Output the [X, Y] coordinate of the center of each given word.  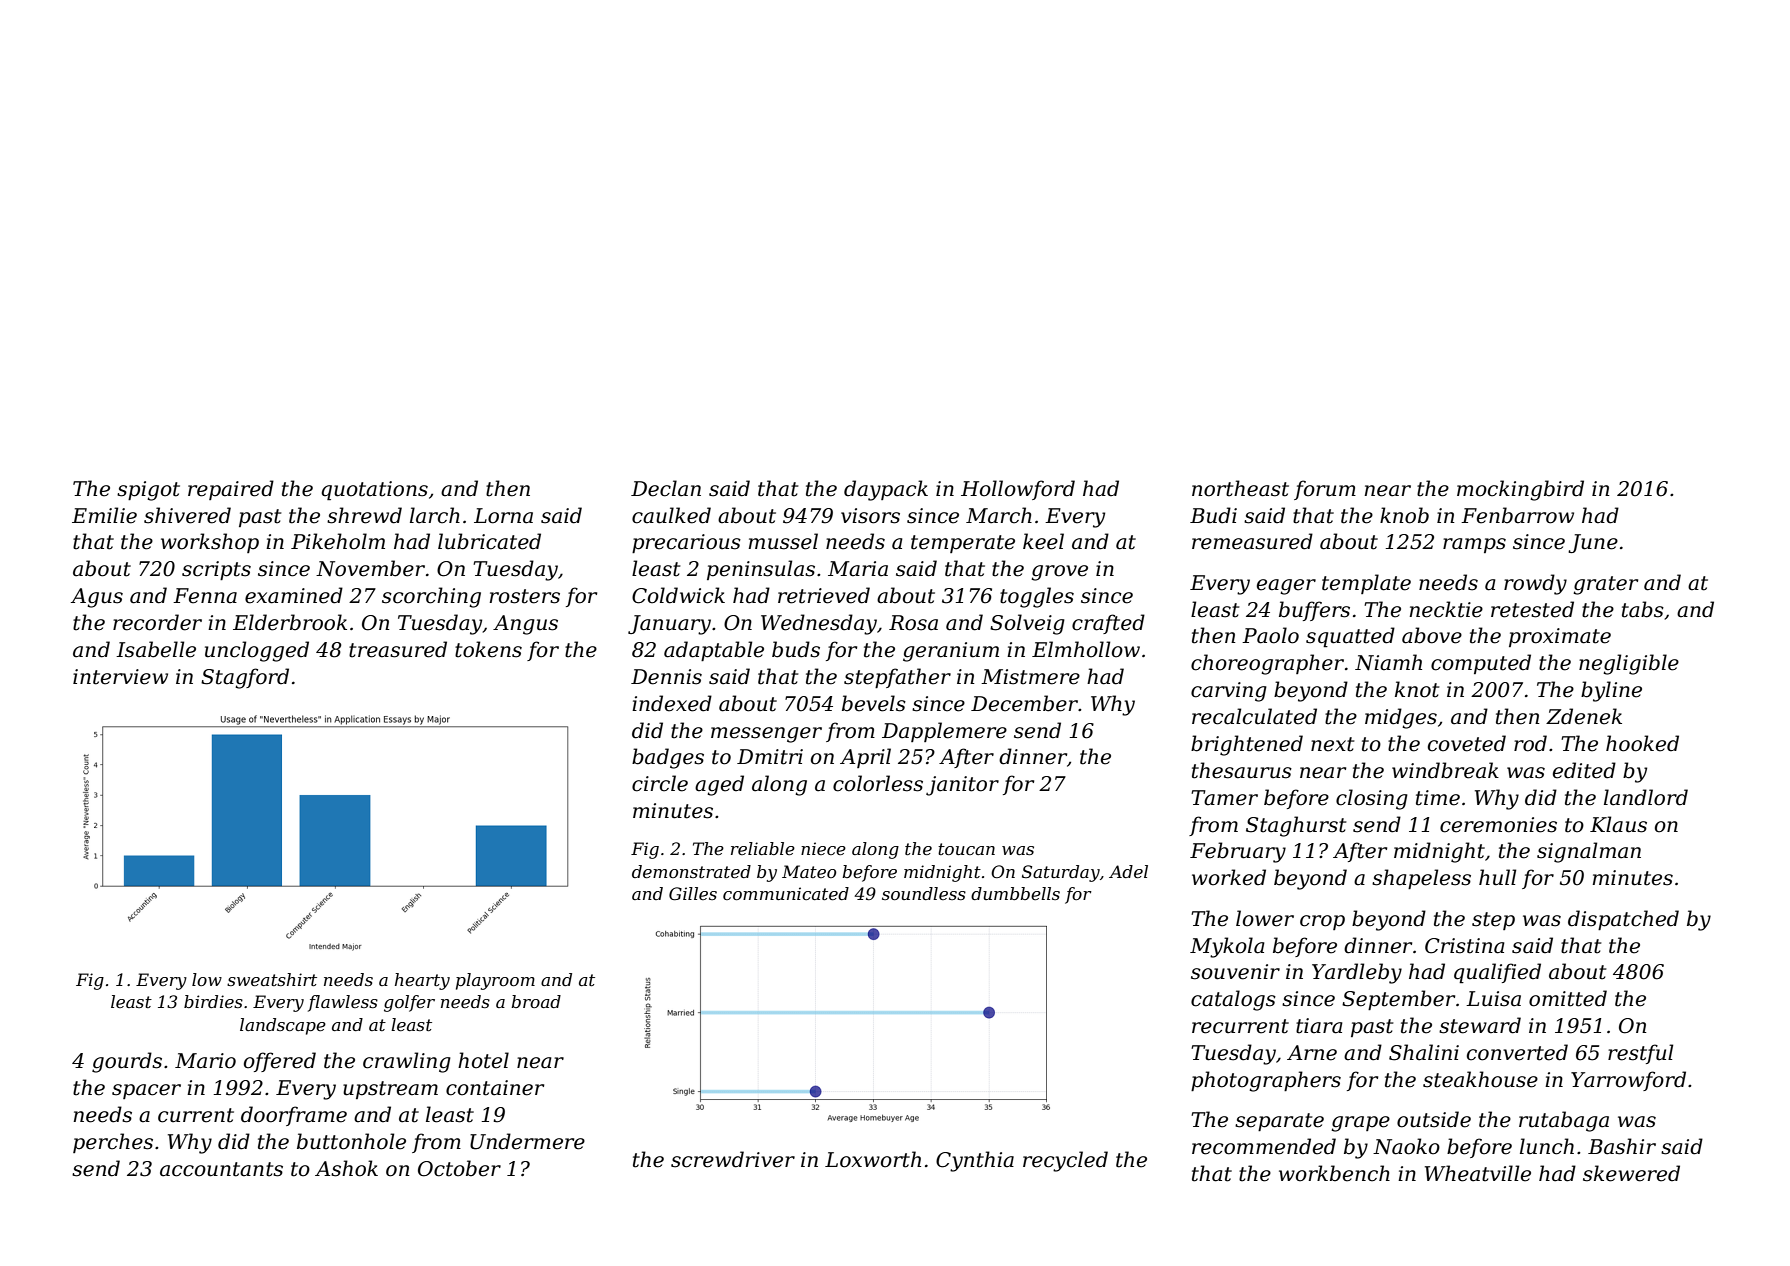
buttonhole [351, 1141]
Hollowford [1018, 490]
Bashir [1622, 1146]
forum [1325, 490]
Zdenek [1584, 716]
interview [120, 677]
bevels [874, 703]
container [495, 1088]
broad [536, 1001]
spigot [148, 491]
